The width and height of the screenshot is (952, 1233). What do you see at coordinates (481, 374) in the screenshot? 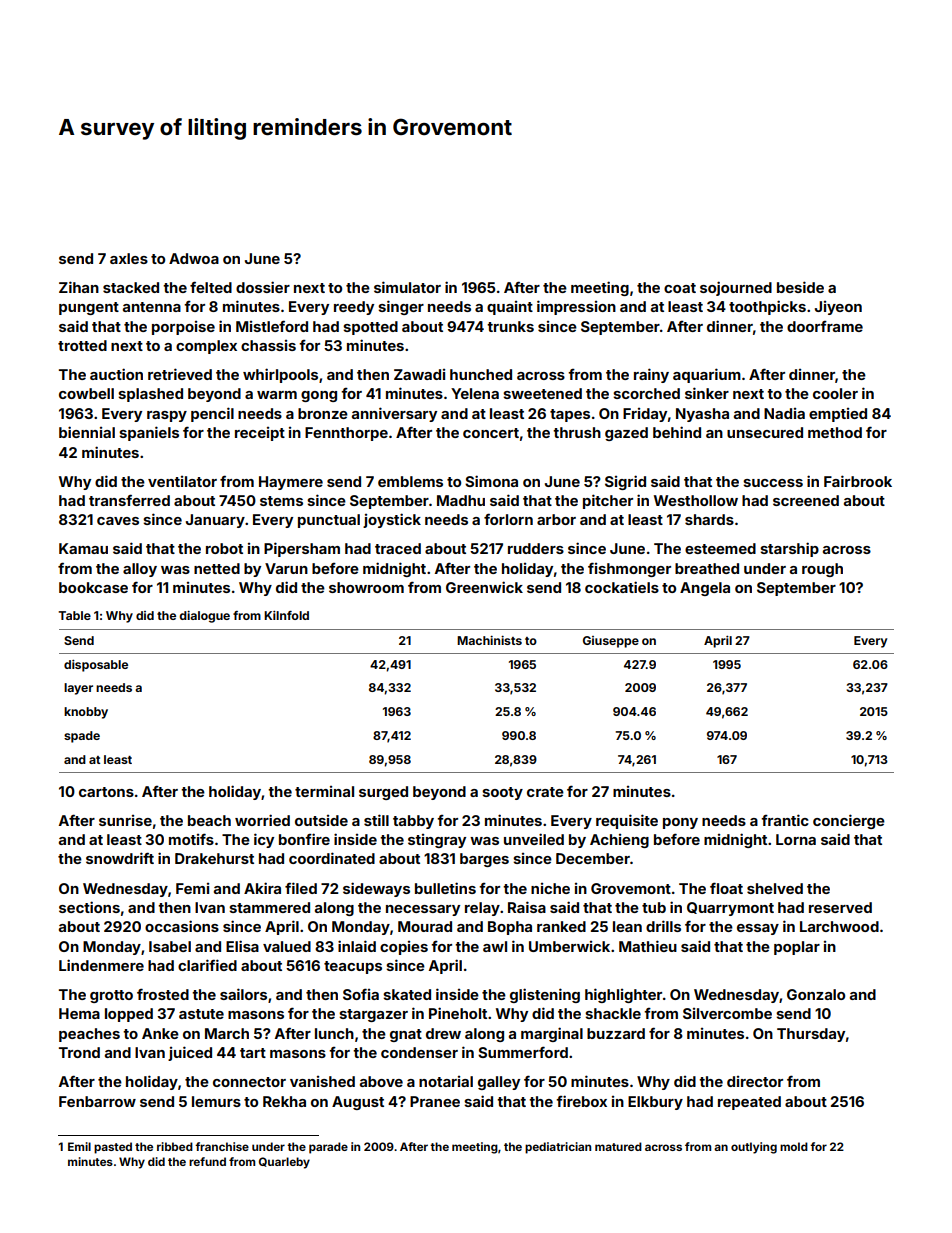
I see `hunched` at bounding box center [481, 374].
